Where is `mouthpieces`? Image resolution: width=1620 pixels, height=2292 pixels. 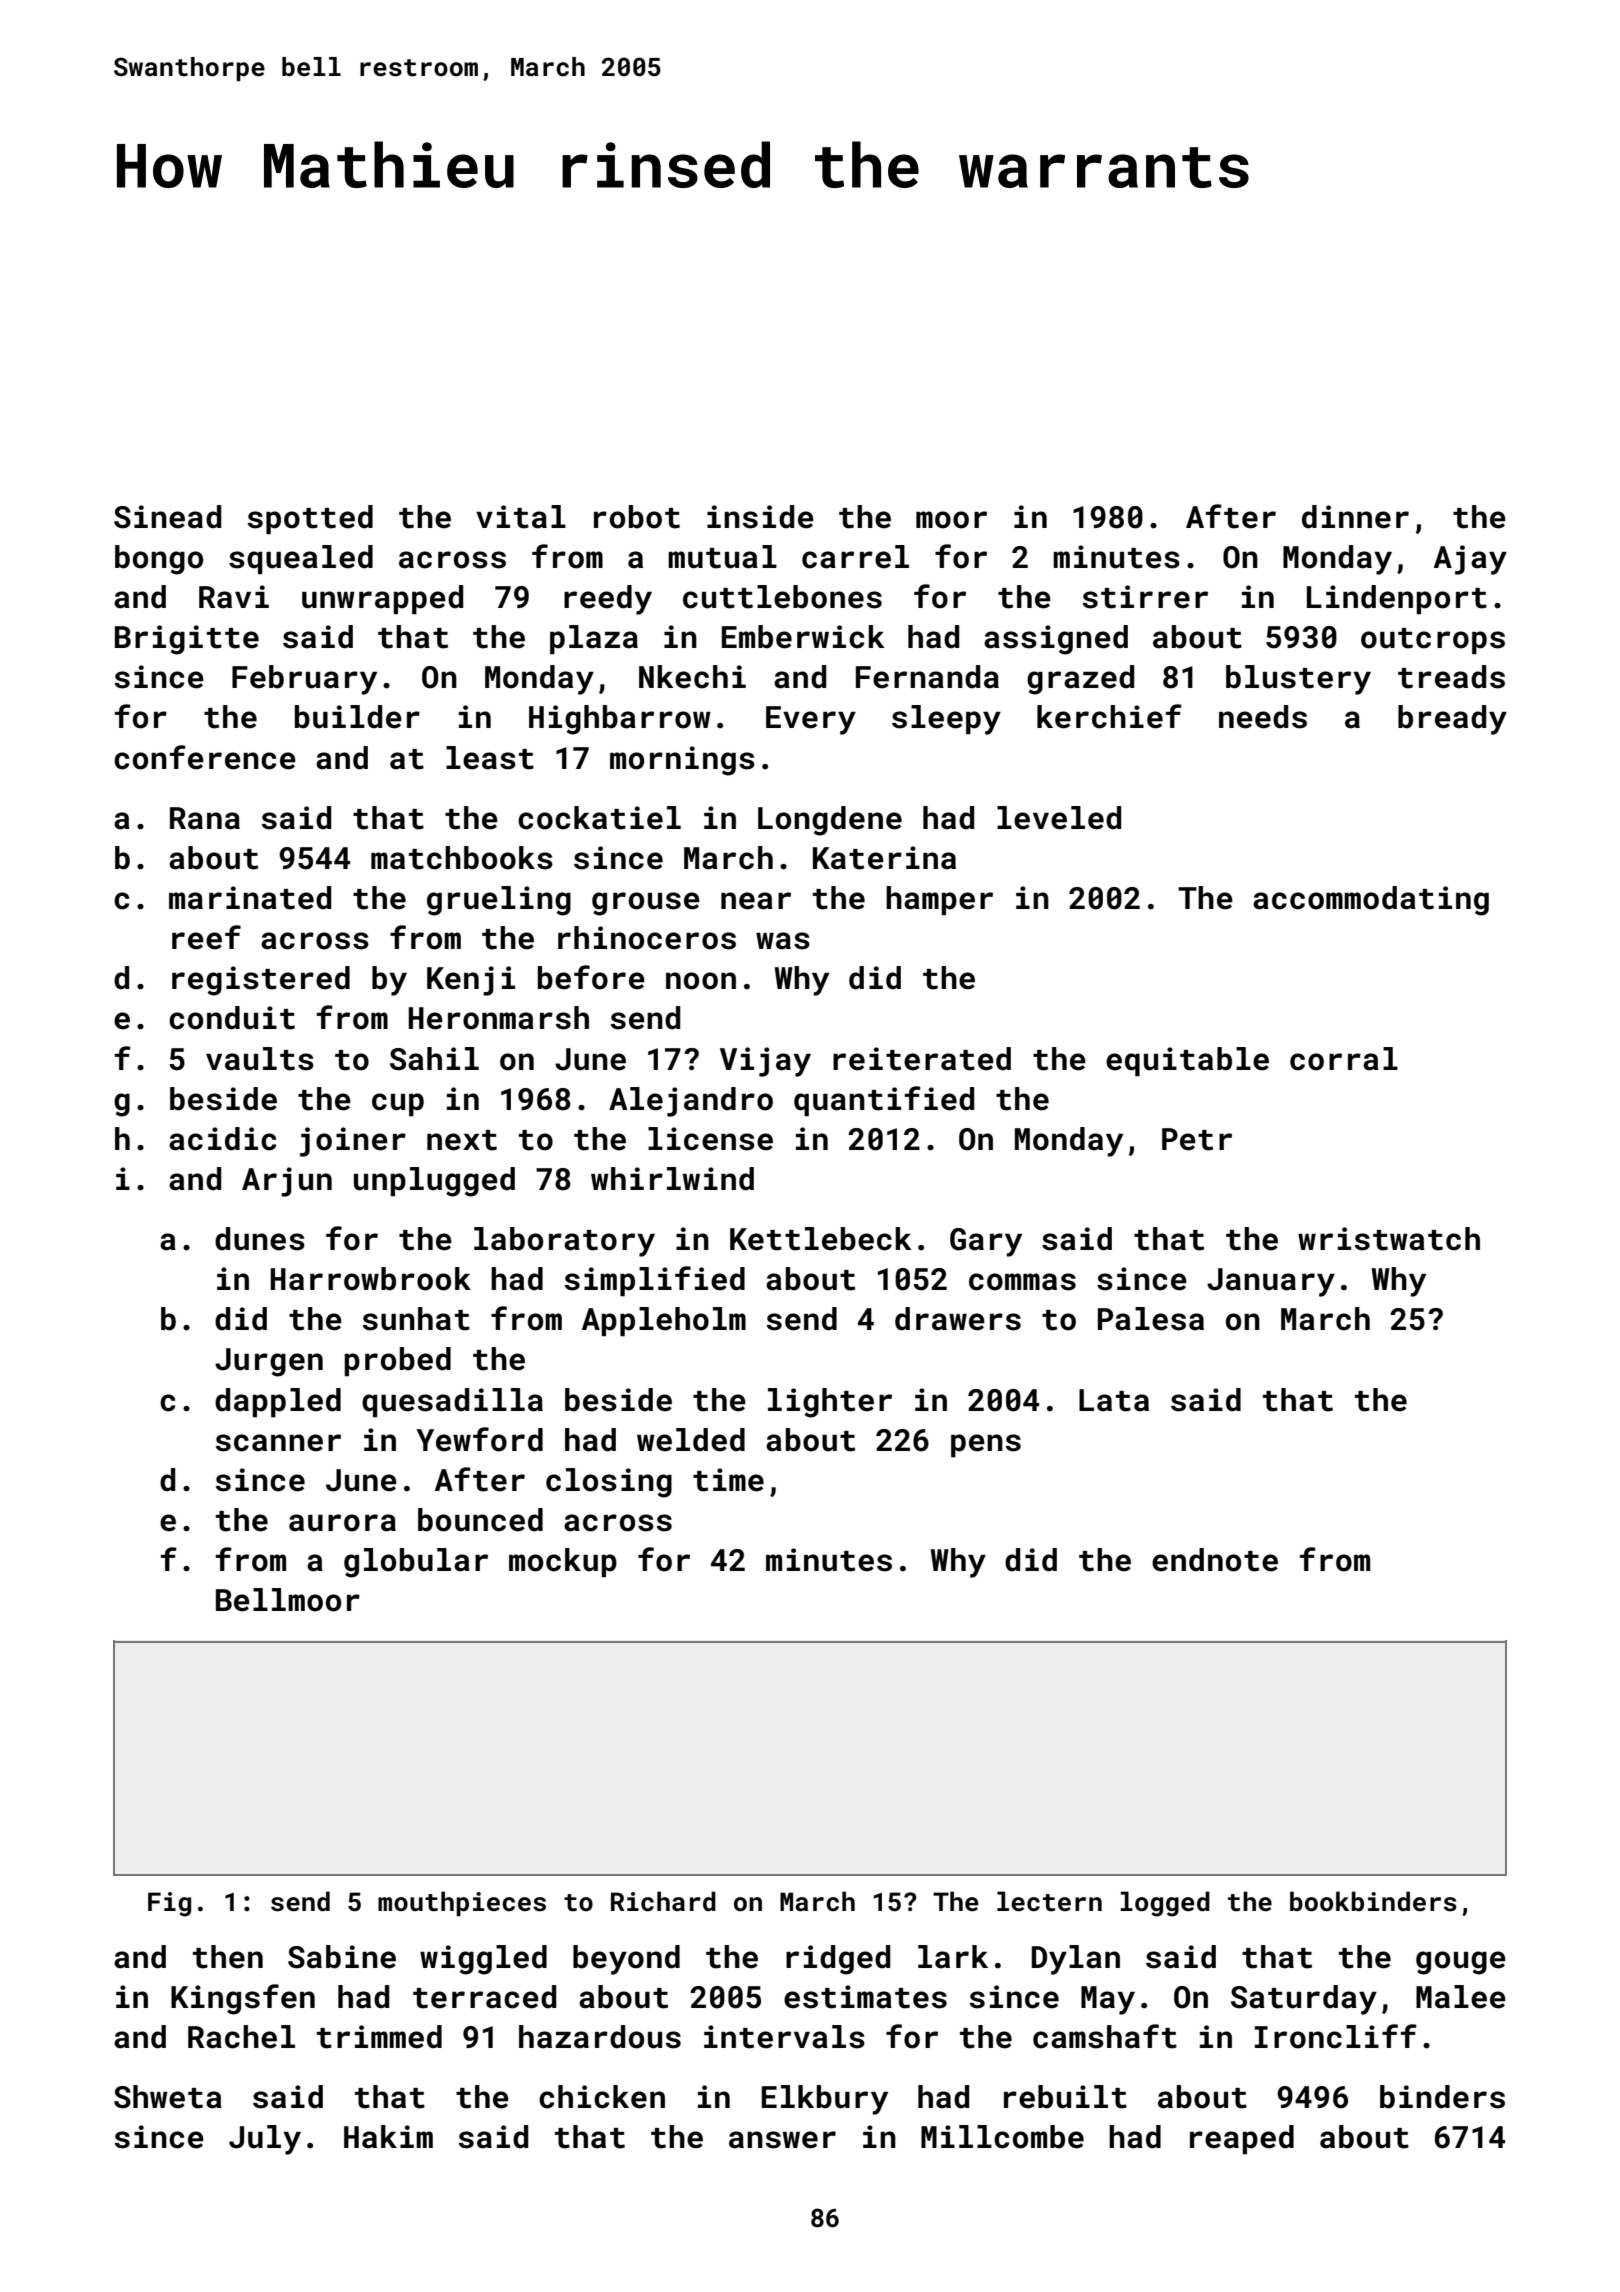 mouthpieces is located at coordinates (462, 1903).
